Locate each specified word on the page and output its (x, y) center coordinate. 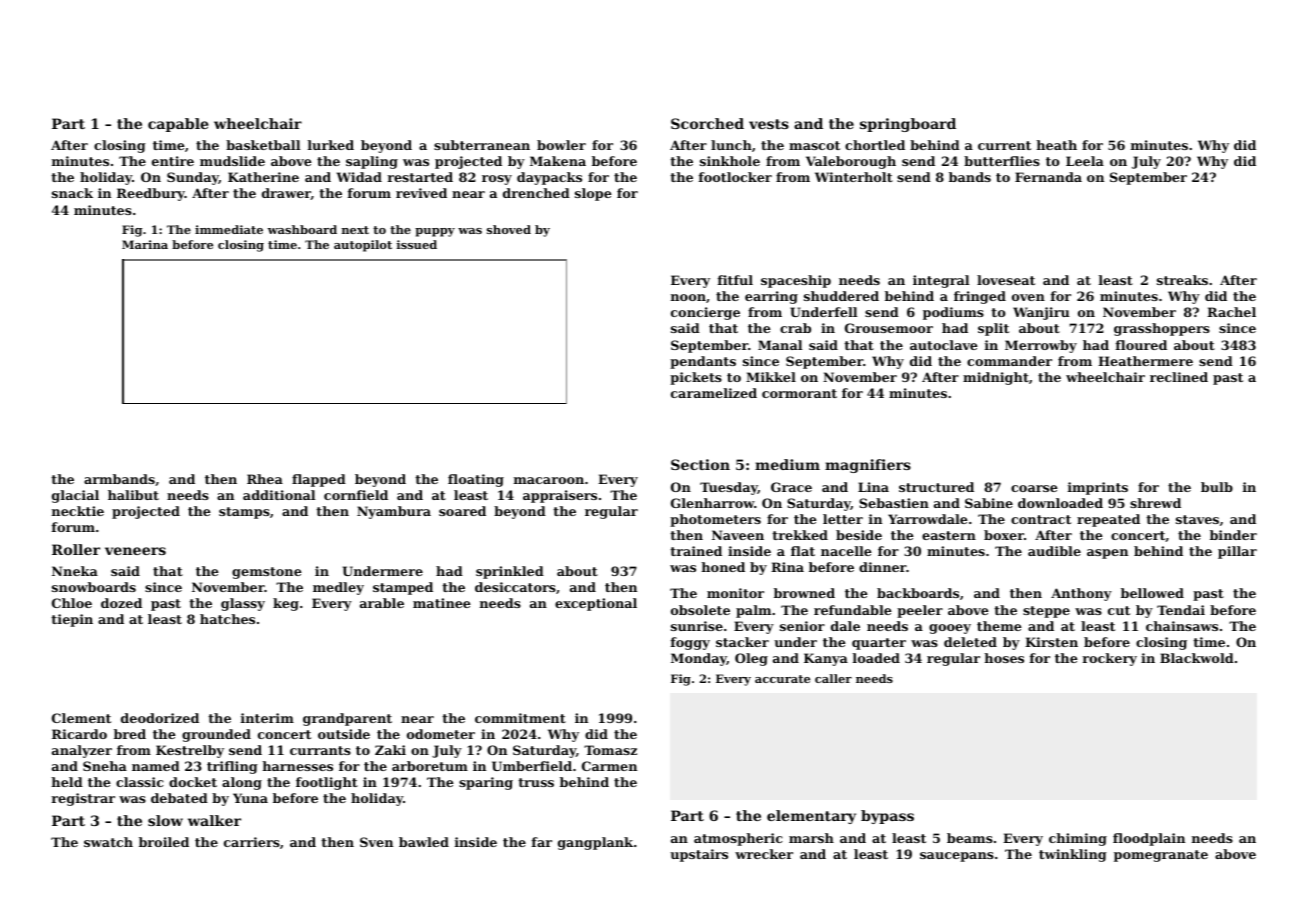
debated (179, 798)
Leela (1085, 161)
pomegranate (1161, 856)
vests (769, 124)
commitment (520, 718)
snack (72, 193)
